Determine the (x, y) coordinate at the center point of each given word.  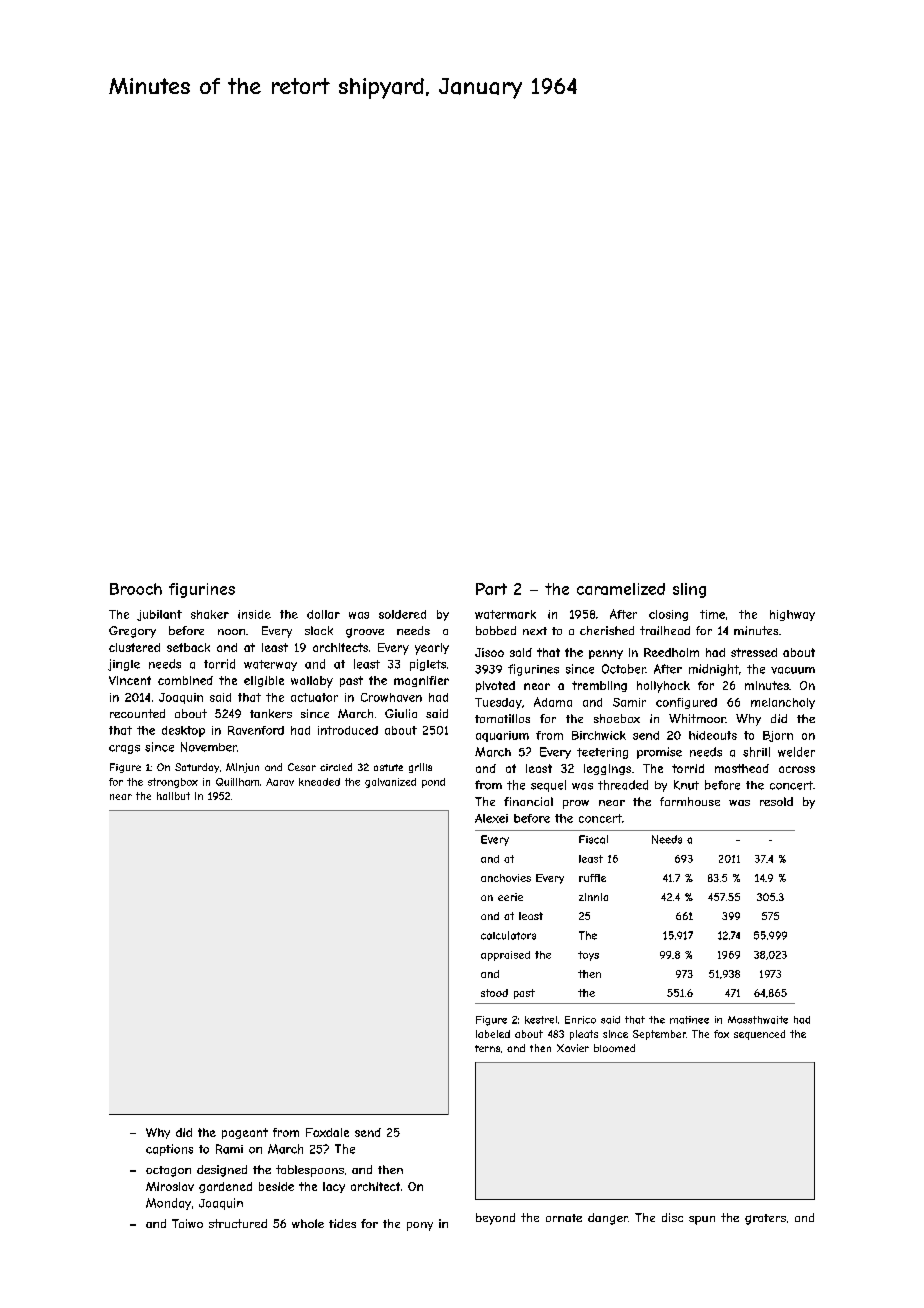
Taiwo (187, 1223)
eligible (264, 681)
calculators (508, 935)
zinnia (593, 897)
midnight (714, 670)
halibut (173, 796)
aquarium (502, 736)
